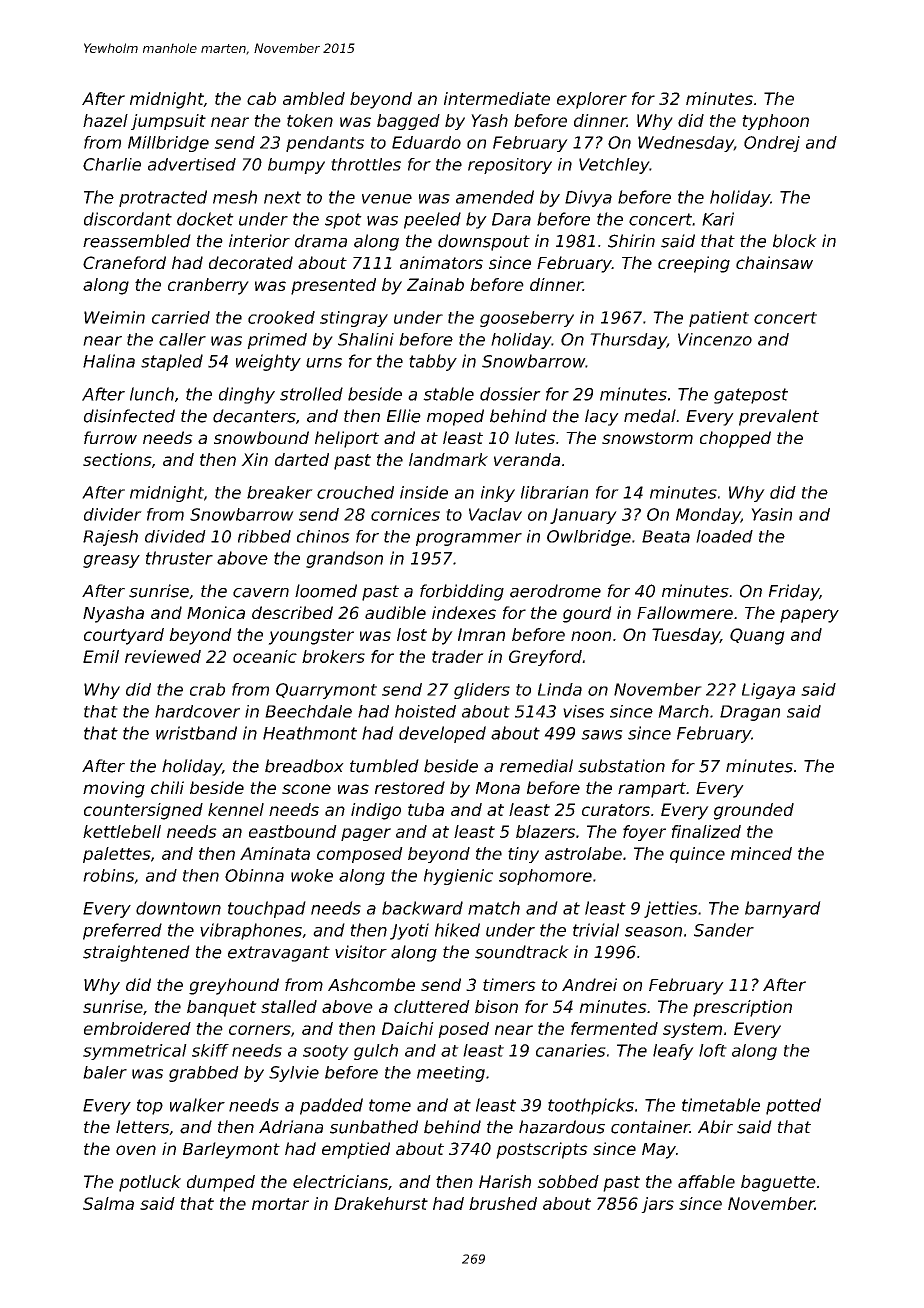 This screenshot has height=1308, width=924. What do you see at coordinates (234, 986) in the screenshot?
I see `greyhound` at bounding box center [234, 986].
